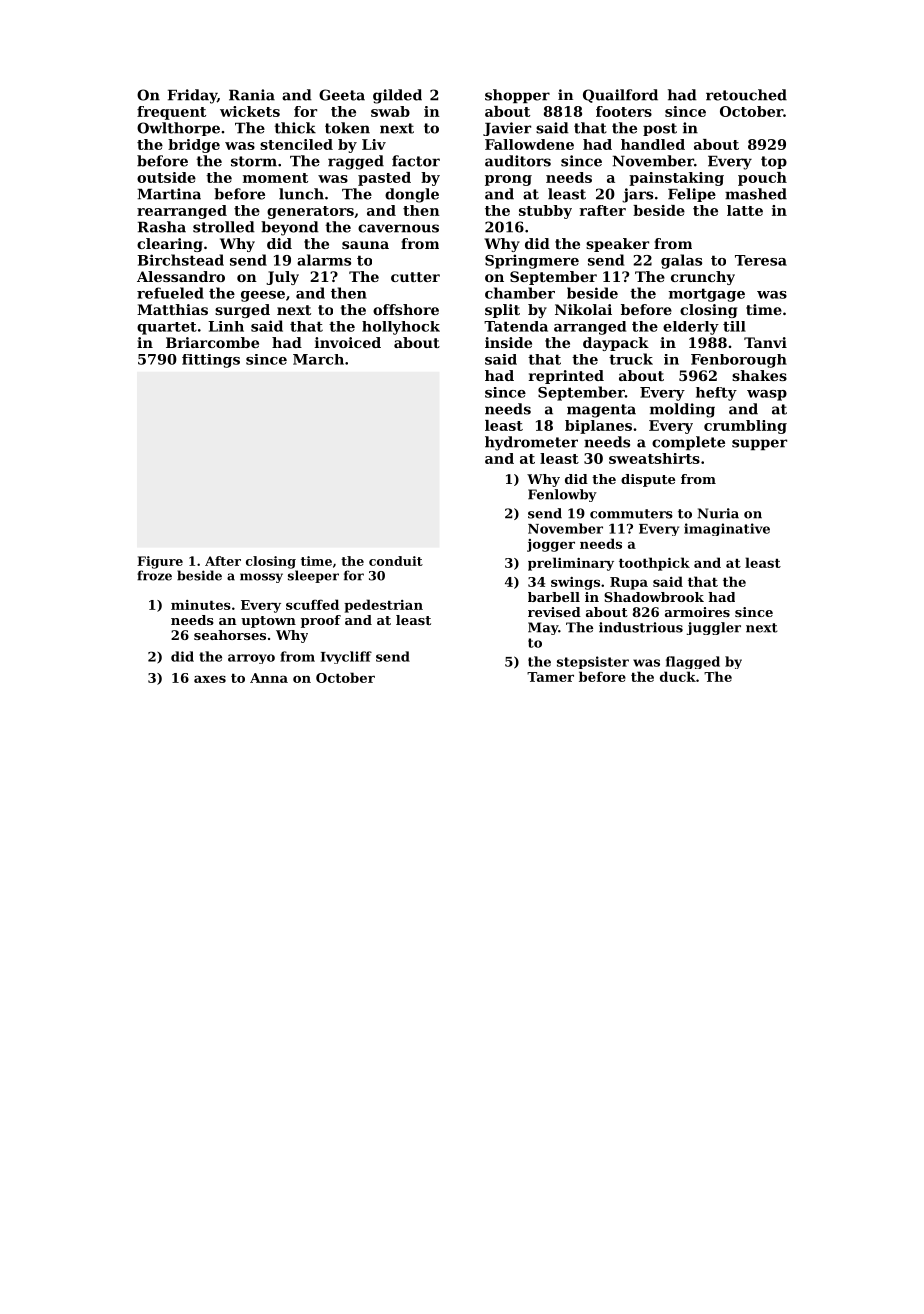  Describe the element at coordinates (746, 95) in the screenshot. I see `retouched` at that location.
